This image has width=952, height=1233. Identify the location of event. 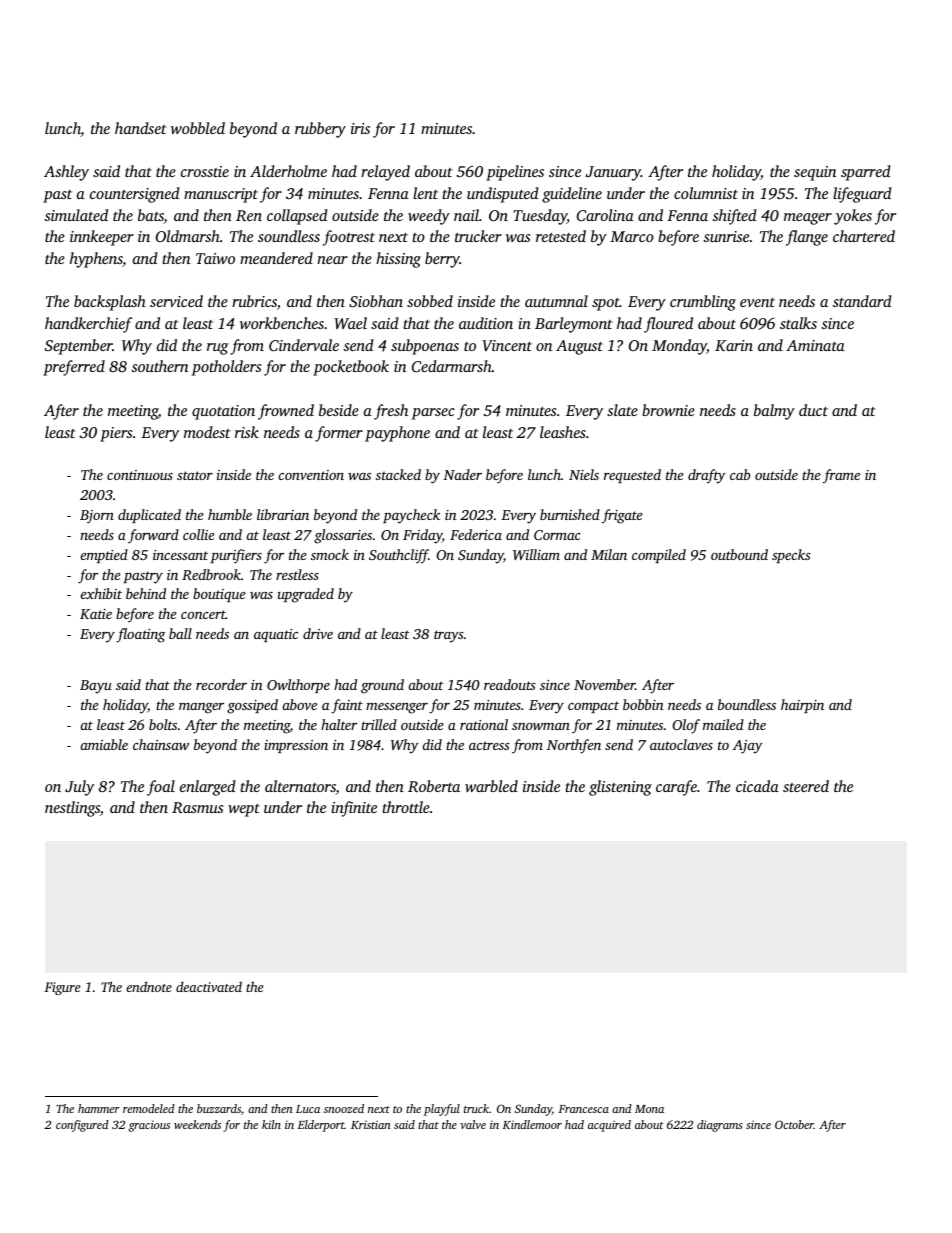
(757, 302).
